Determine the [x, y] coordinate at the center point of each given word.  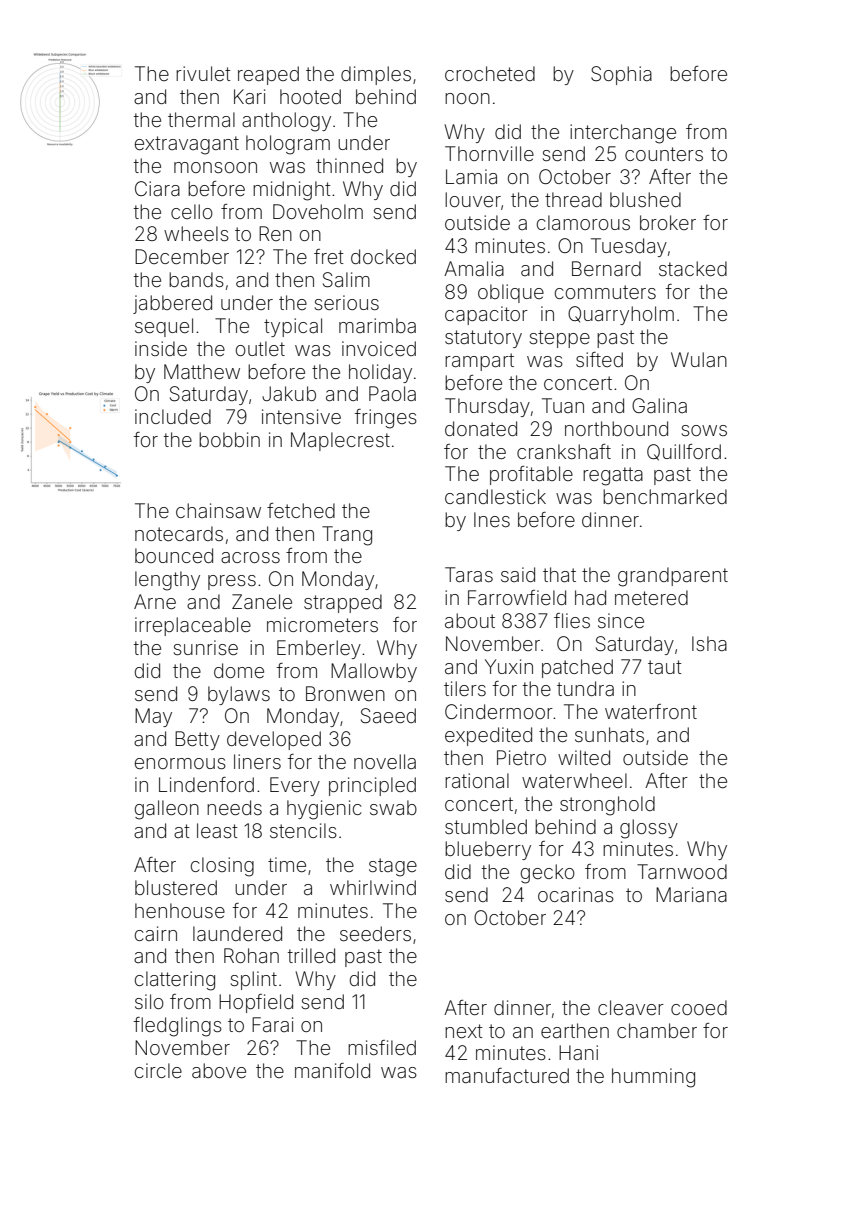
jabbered [172, 304]
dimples [376, 75]
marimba [377, 325]
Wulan [699, 359]
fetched [301, 510]
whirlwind [373, 887]
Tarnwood [682, 871]
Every [295, 786]
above [219, 1070]
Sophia [621, 75]
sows [704, 430]
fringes [386, 419]
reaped [268, 75]
